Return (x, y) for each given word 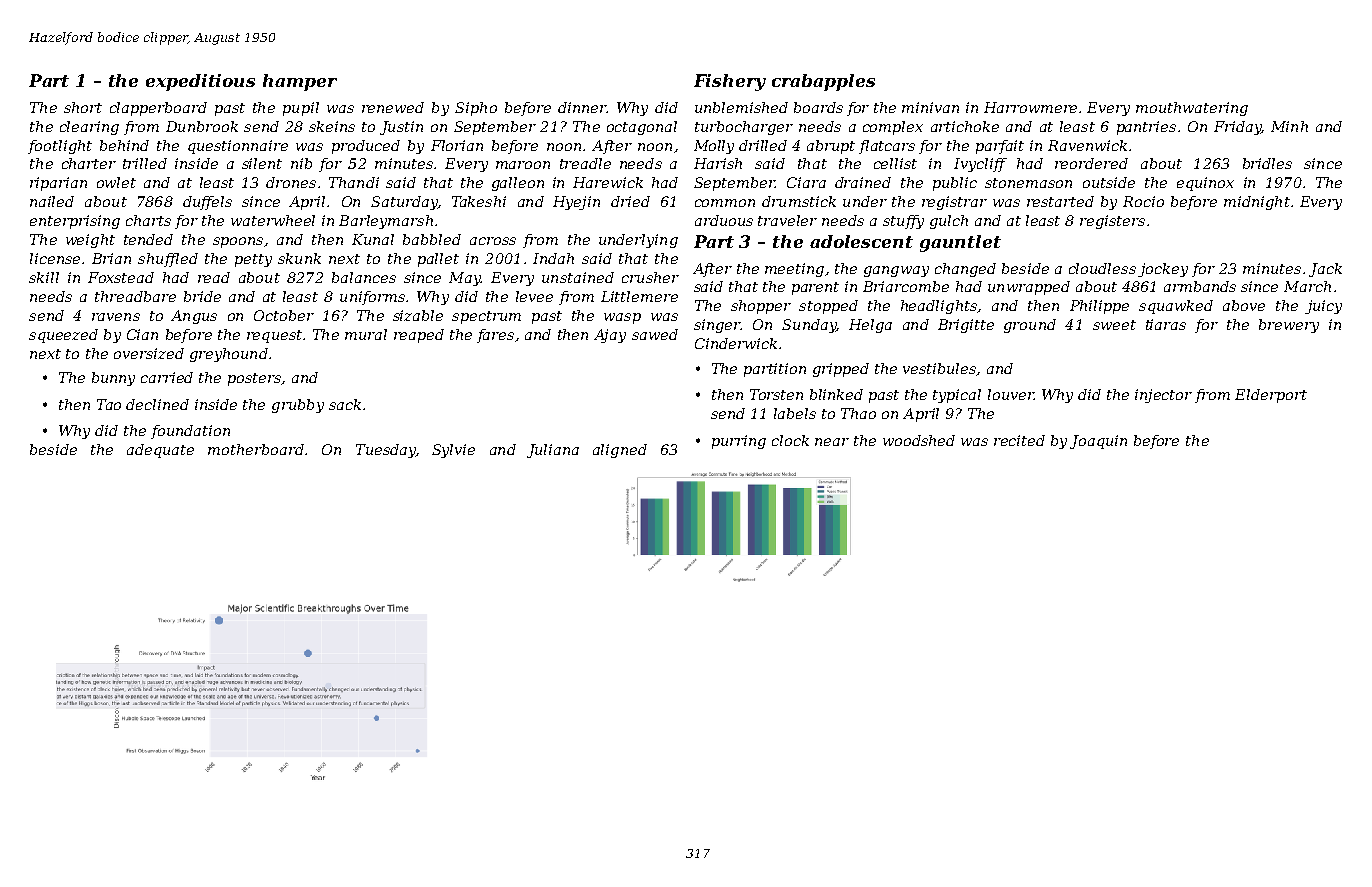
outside (1109, 182)
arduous (724, 220)
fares (495, 336)
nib (301, 163)
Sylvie (453, 451)
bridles (1267, 163)
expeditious (200, 82)
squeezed (63, 336)
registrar (954, 203)
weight (90, 241)
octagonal (642, 128)
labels (795, 413)
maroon (523, 165)
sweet (1114, 325)
